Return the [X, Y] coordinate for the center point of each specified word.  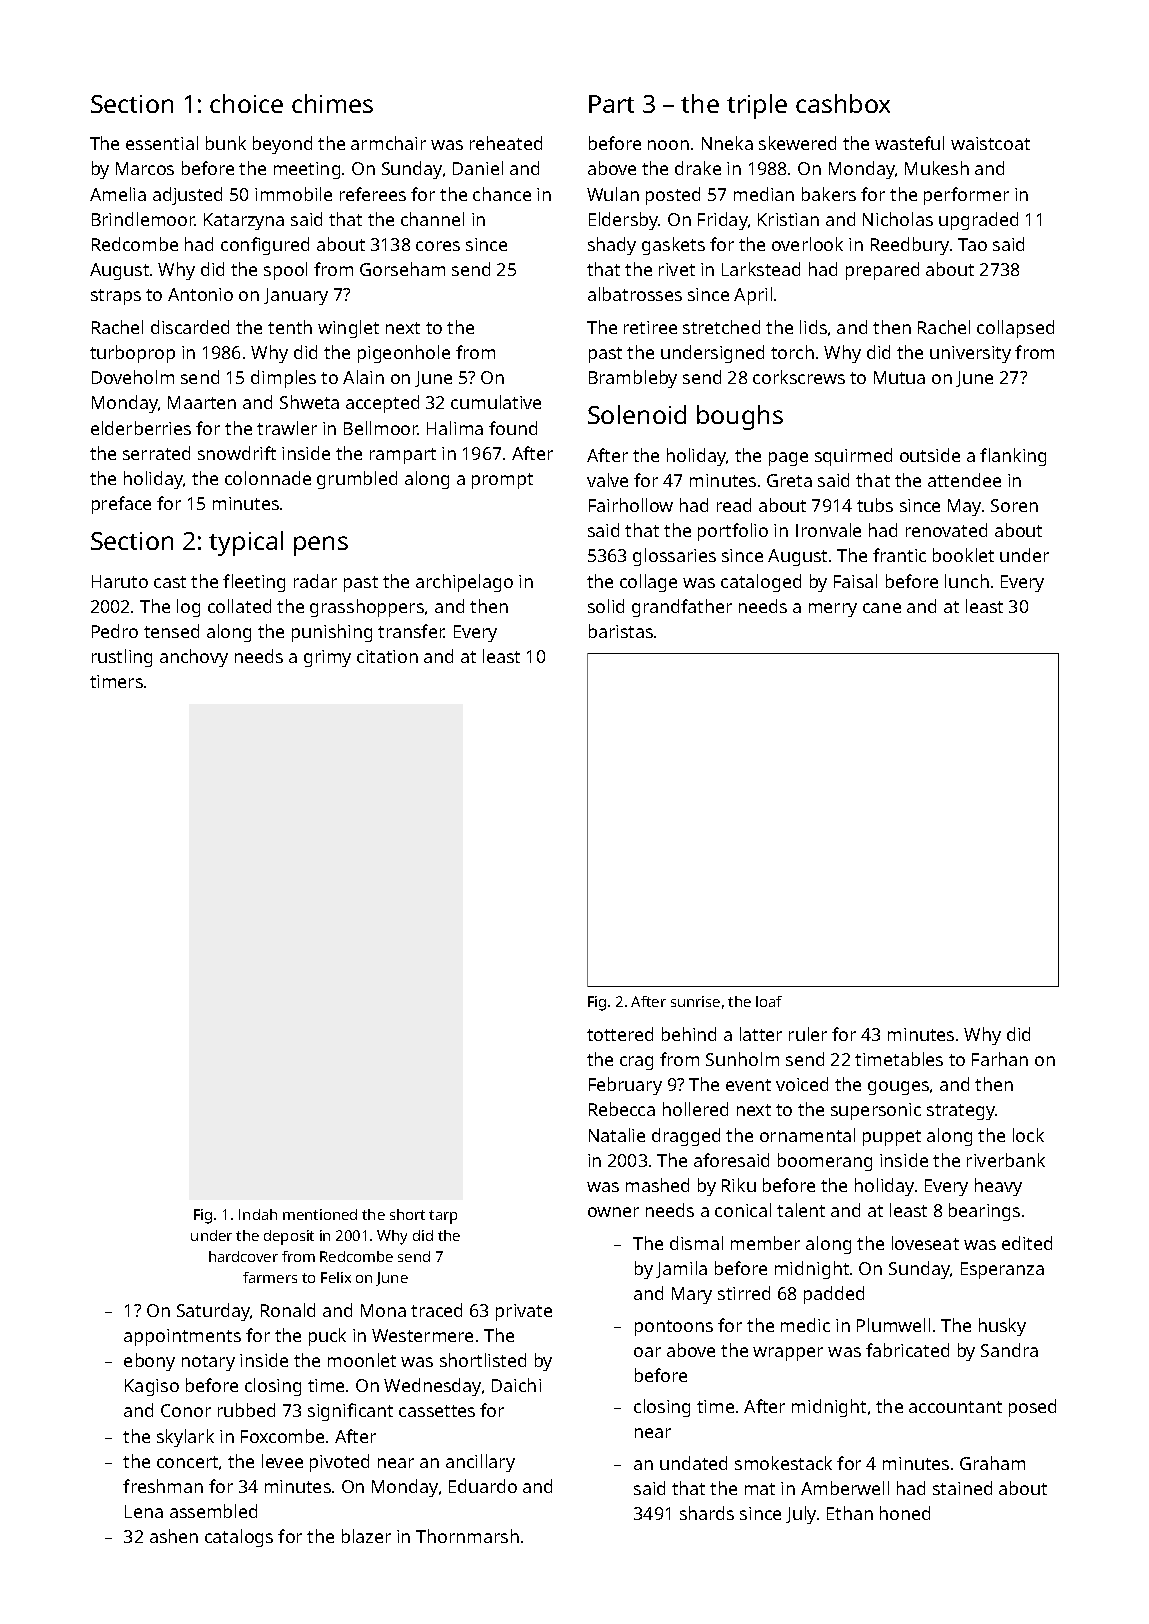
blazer [366, 1536]
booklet [963, 555]
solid [606, 606]
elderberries [141, 428]
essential [162, 143]
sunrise [695, 1001]
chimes [332, 103]
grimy [327, 658]
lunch [967, 581]
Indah [258, 1214]
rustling [122, 658]
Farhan [1000, 1059]
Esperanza [1002, 1270]
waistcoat [990, 143]
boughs [740, 417]
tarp [443, 1217]
